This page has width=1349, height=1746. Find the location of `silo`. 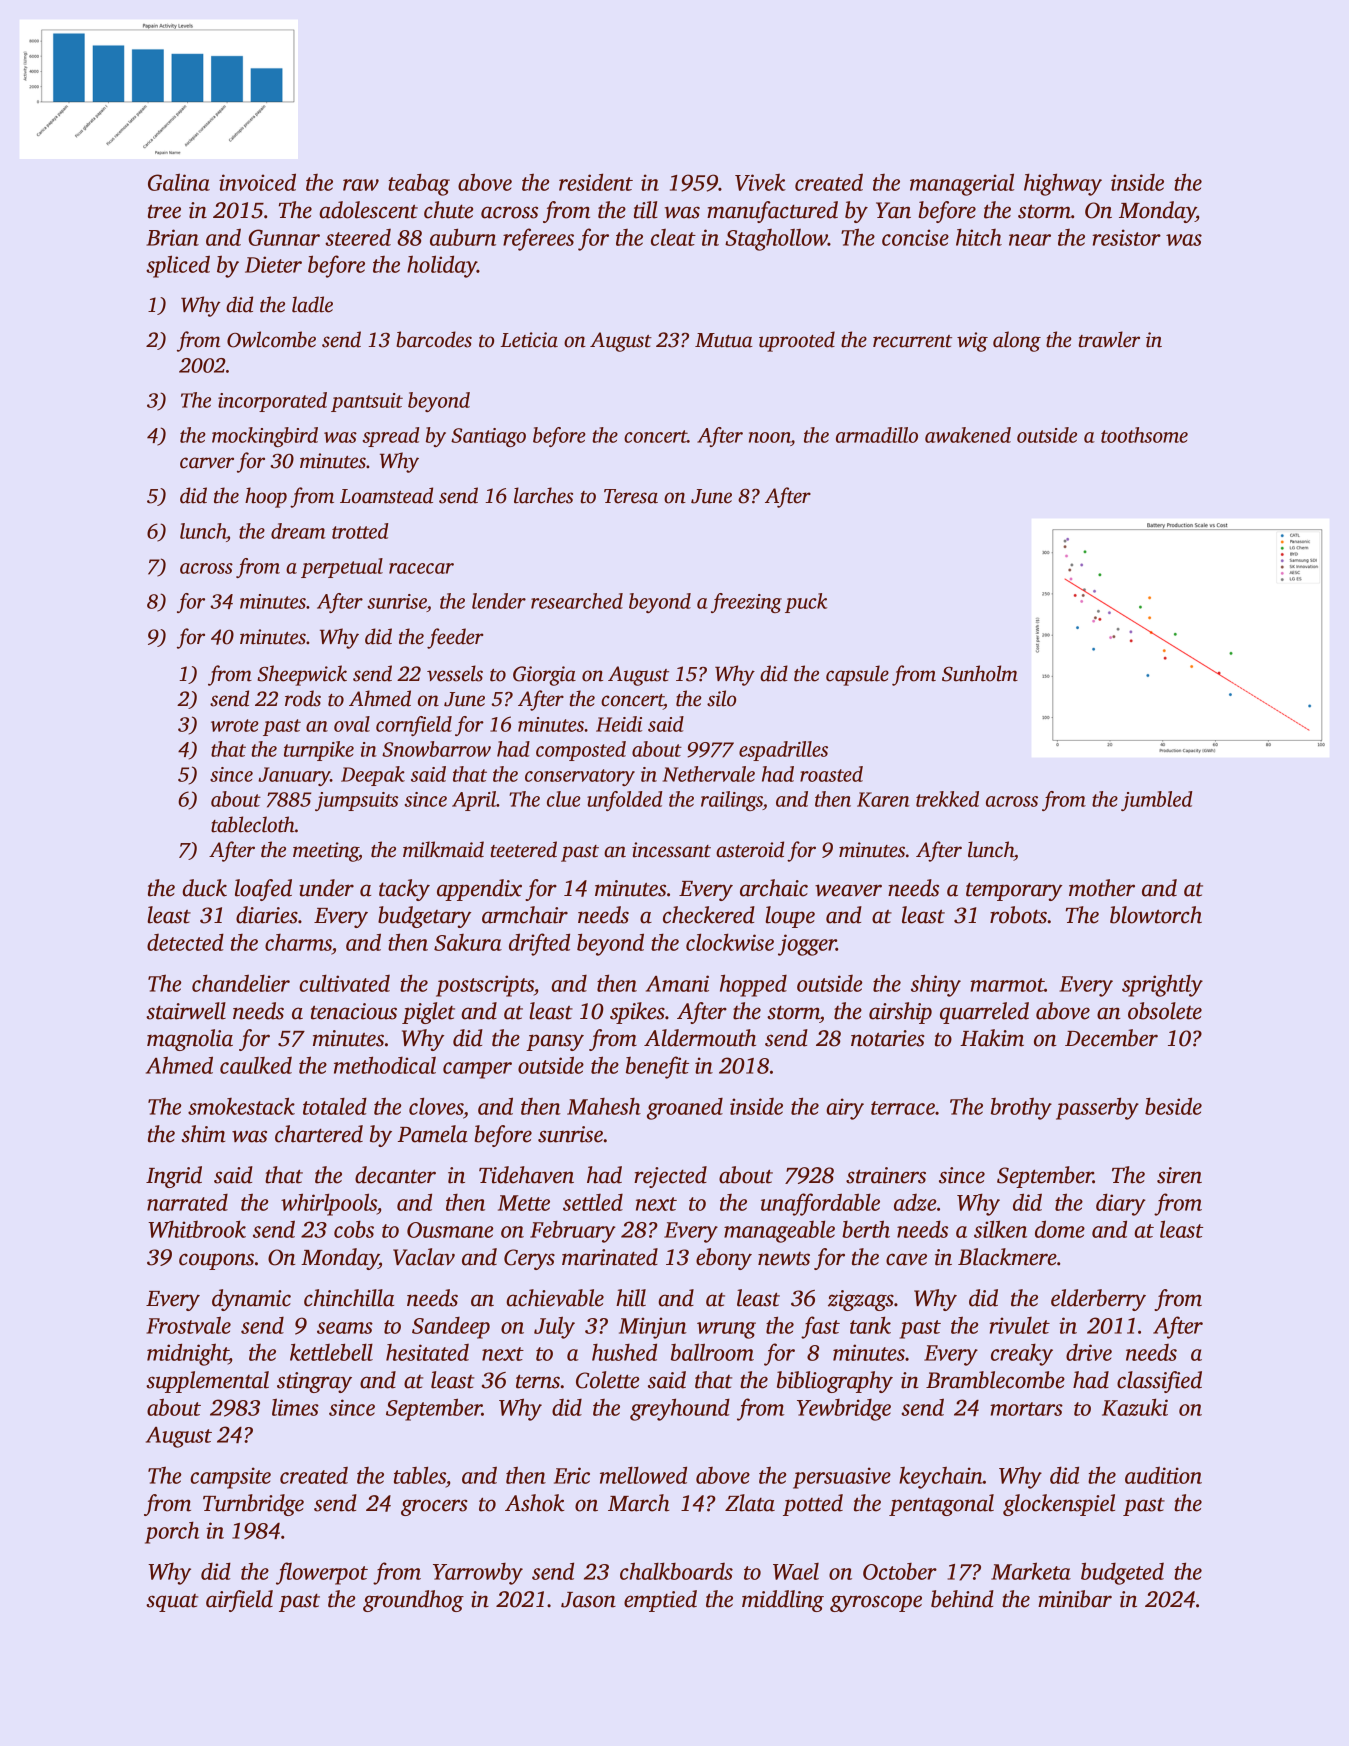

silo is located at coordinates (721, 698).
